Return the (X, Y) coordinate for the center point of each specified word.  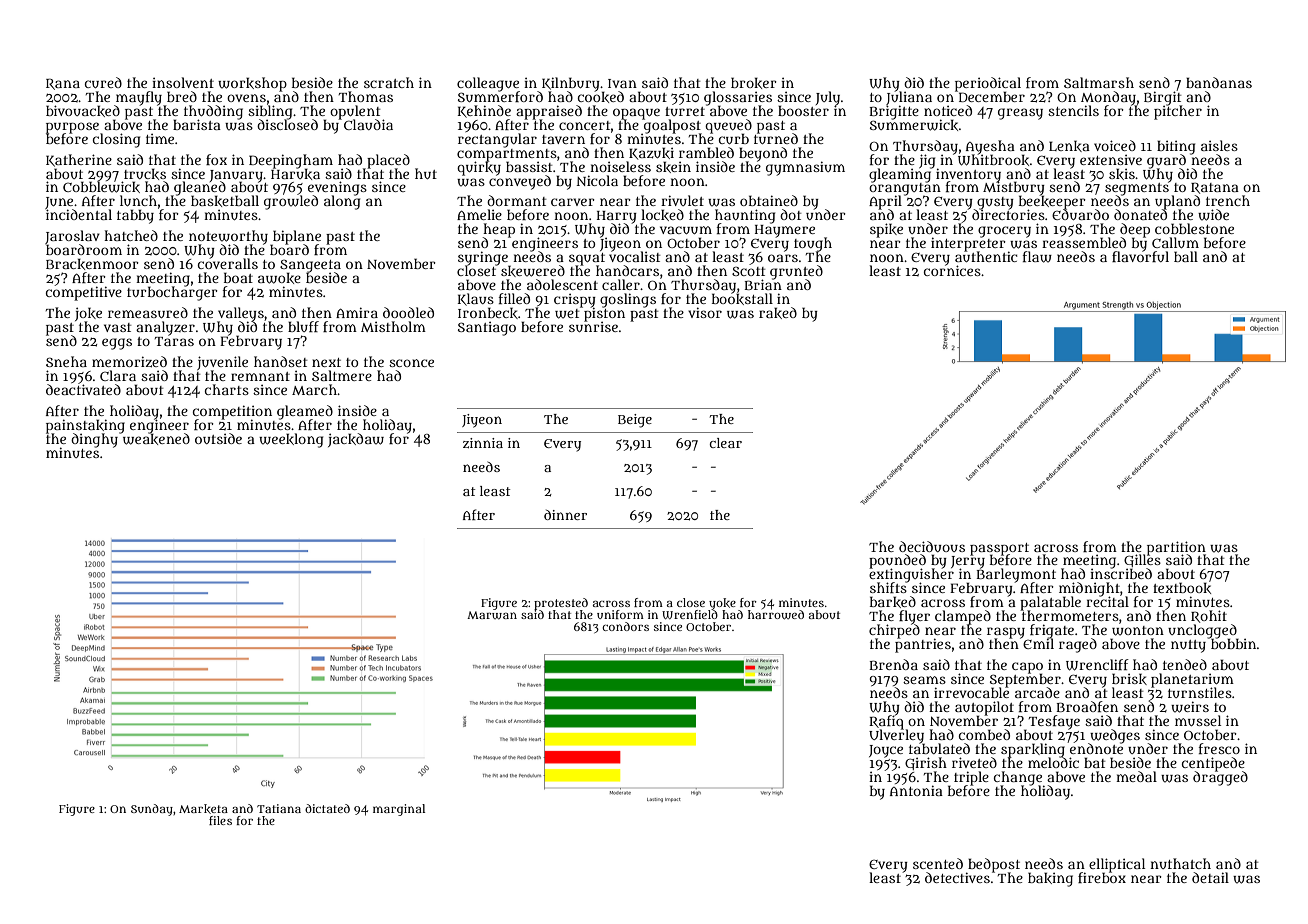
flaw (1037, 257)
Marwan (492, 615)
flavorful (1140, 257)
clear (725, 443)
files (220, 820)
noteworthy (228, 237)
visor (705, 312)
